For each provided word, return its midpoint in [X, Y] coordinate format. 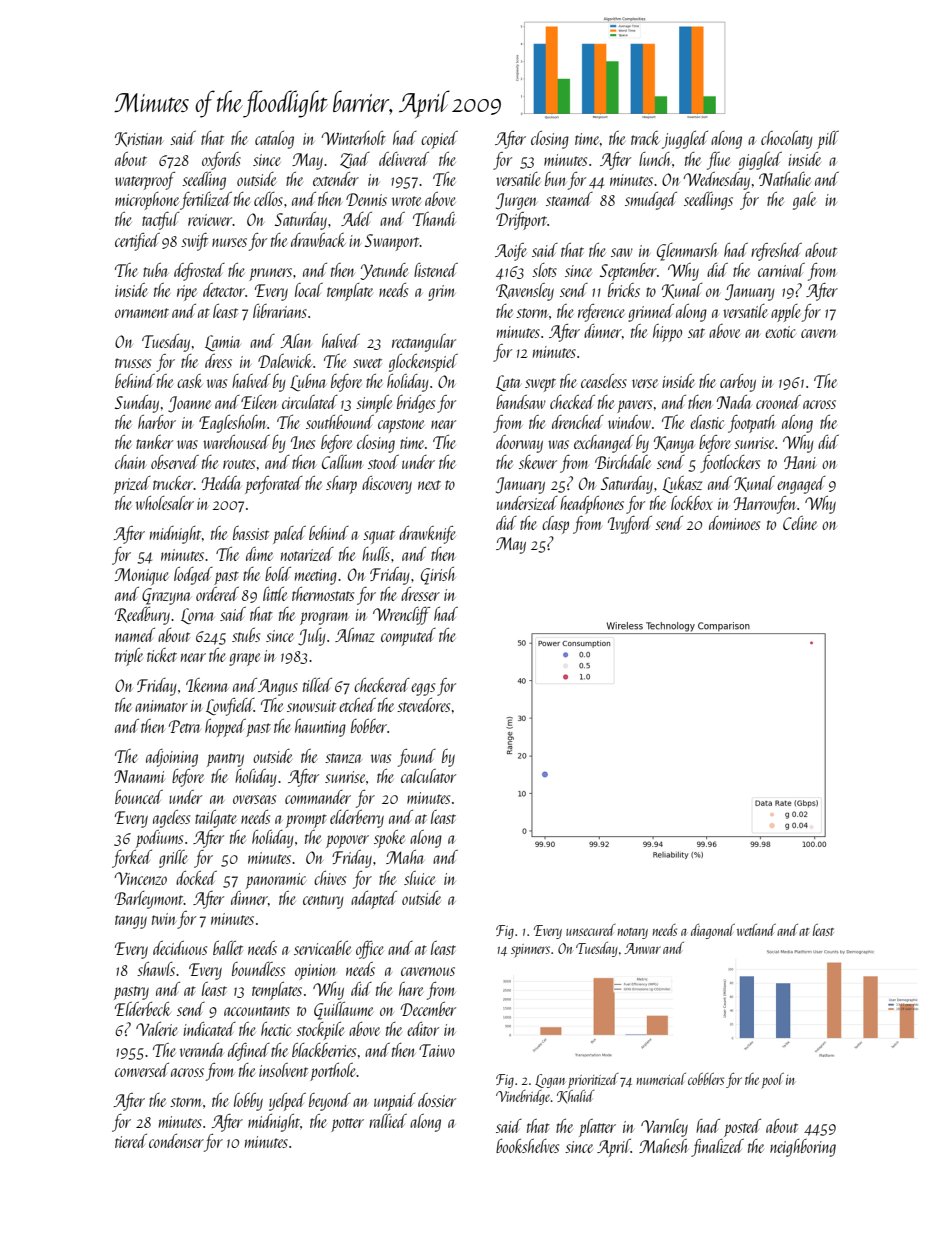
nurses [229, 242]
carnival [781, 270]
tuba [156, 270]
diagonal [713, 931]
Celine [800, 523]
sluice [419, 878]
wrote [406, 201]
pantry [225, 760]
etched [357, 705]
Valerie [157, 1029]
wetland [756, 930]
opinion [316, 972]
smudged [651, 201]
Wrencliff [401, 616]
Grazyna [166, 596]
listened [436, 270]
